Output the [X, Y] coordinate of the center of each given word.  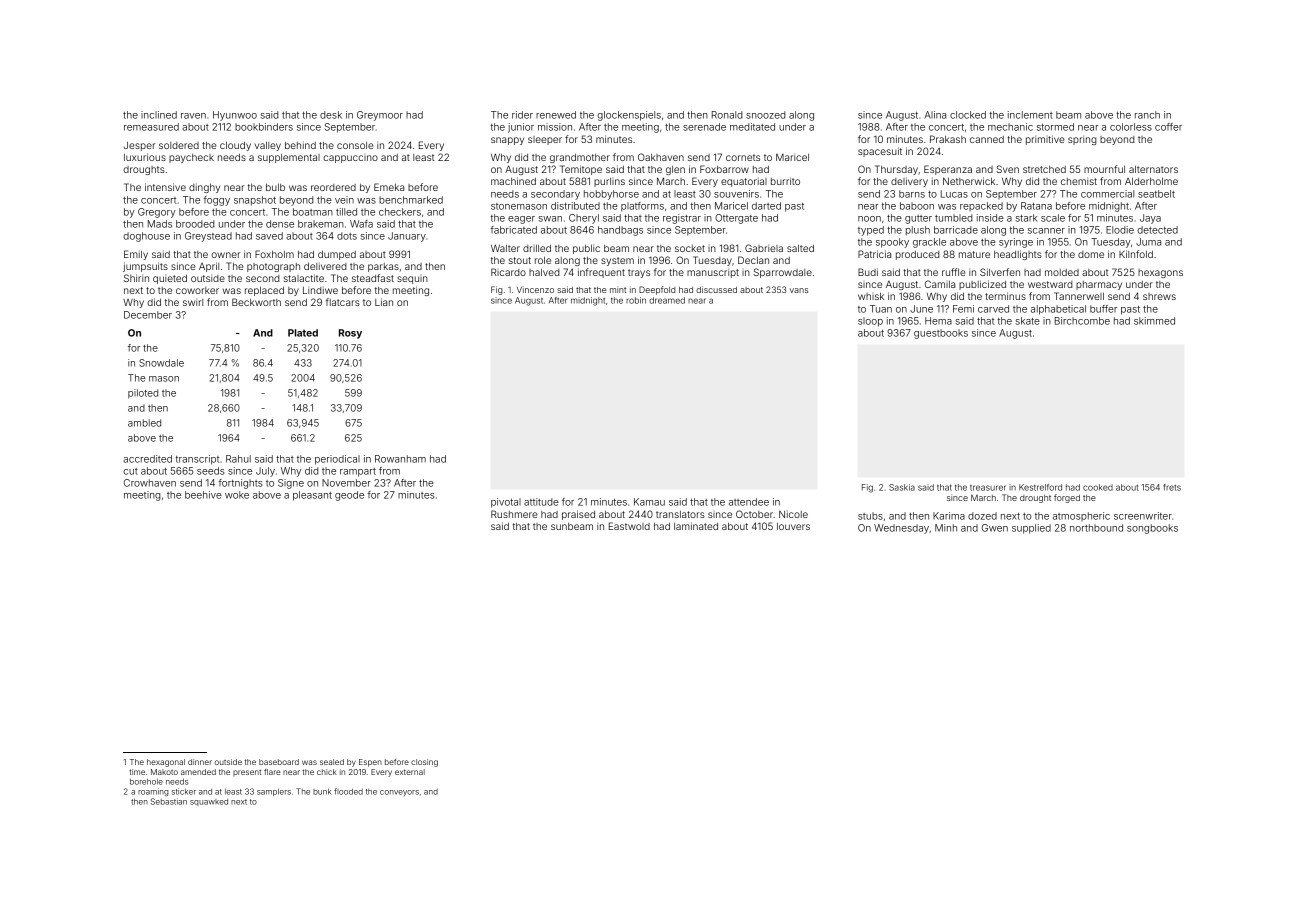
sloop [870, 322]
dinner [200, 762]
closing [424, 763]
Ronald [727, 115]
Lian [384, 302]
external [410, 772]
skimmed [1154, 321]
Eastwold [629, 526]
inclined [159, 115]
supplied [1031, 529]
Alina [935, 115]
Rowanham [400, 459]
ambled [144, 423]
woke [237, 495]
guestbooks [941, 334]
